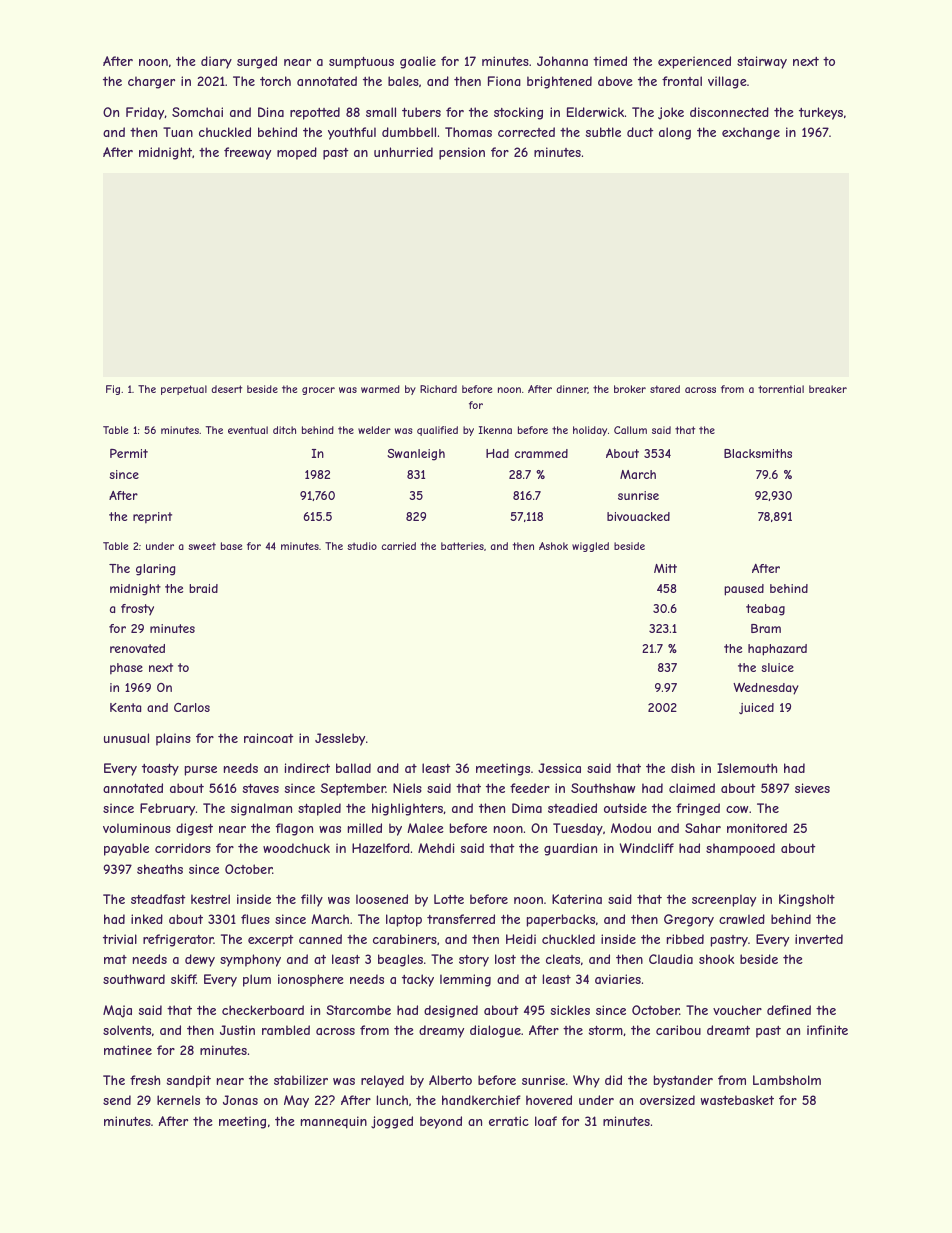  What do you see at coordinates (178, 132) in the screenshot?
I see `Tuan` at bounding box center [178, 132].
